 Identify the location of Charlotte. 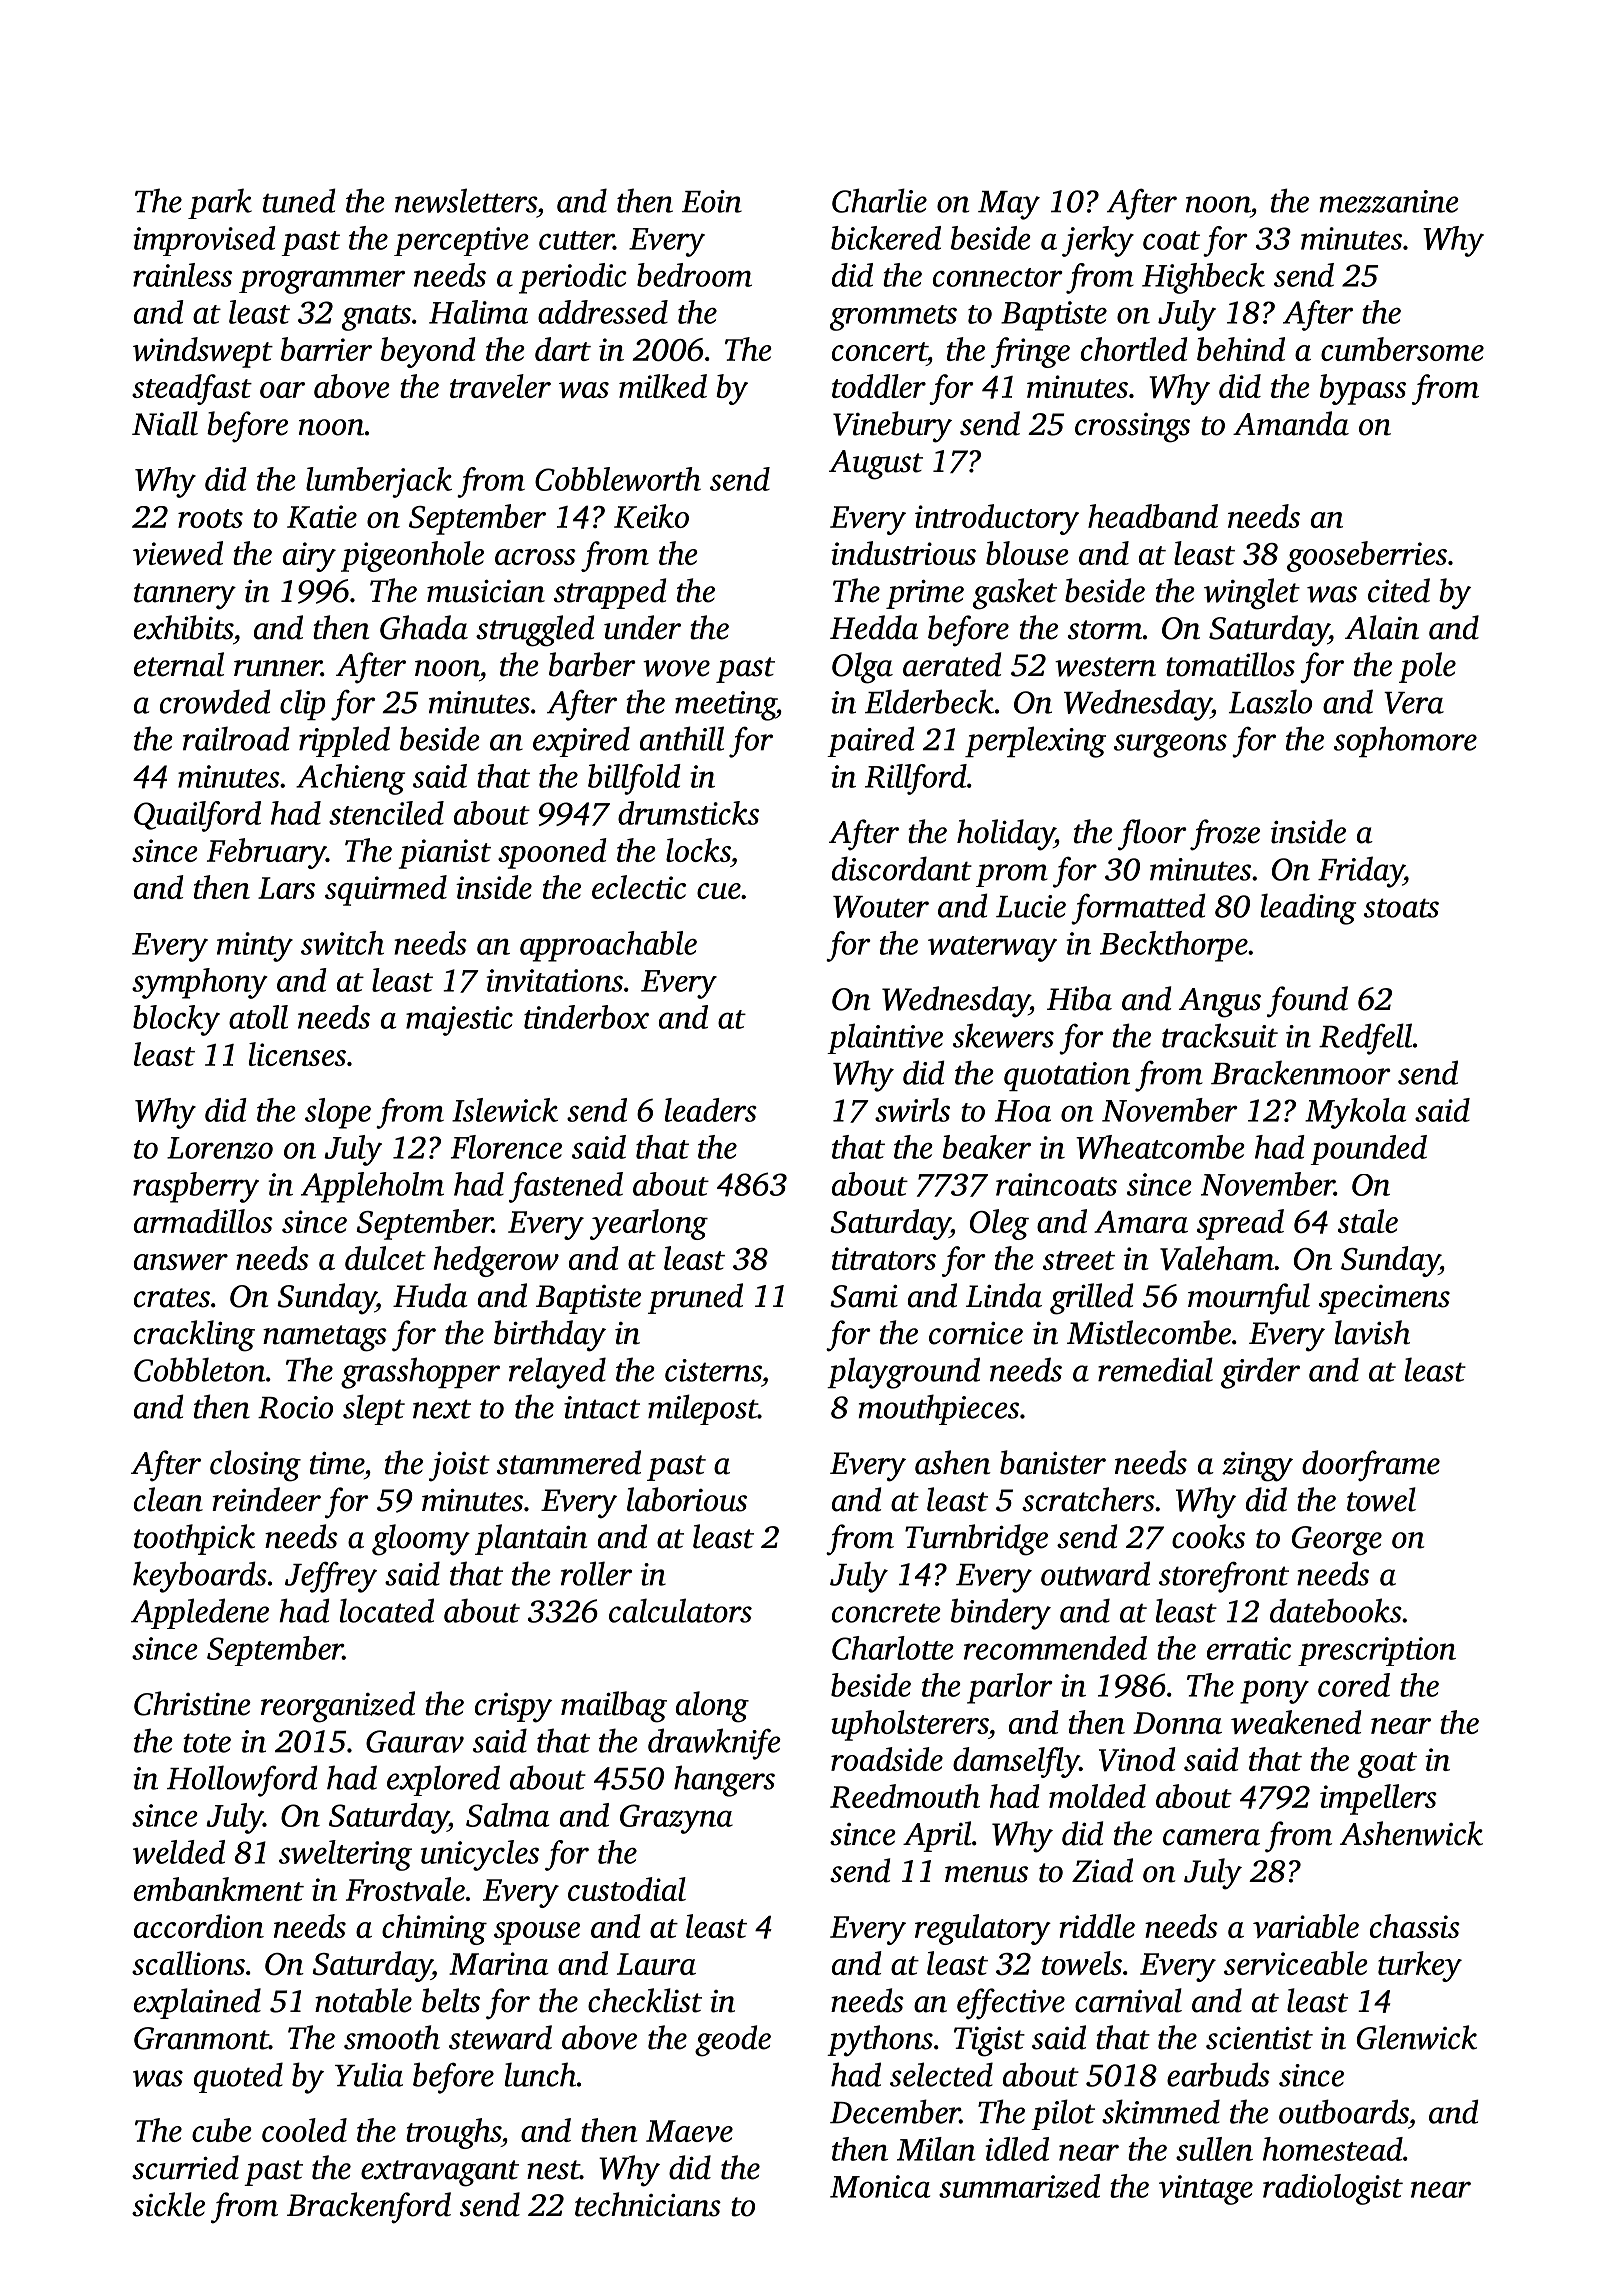
(893, 1648).
